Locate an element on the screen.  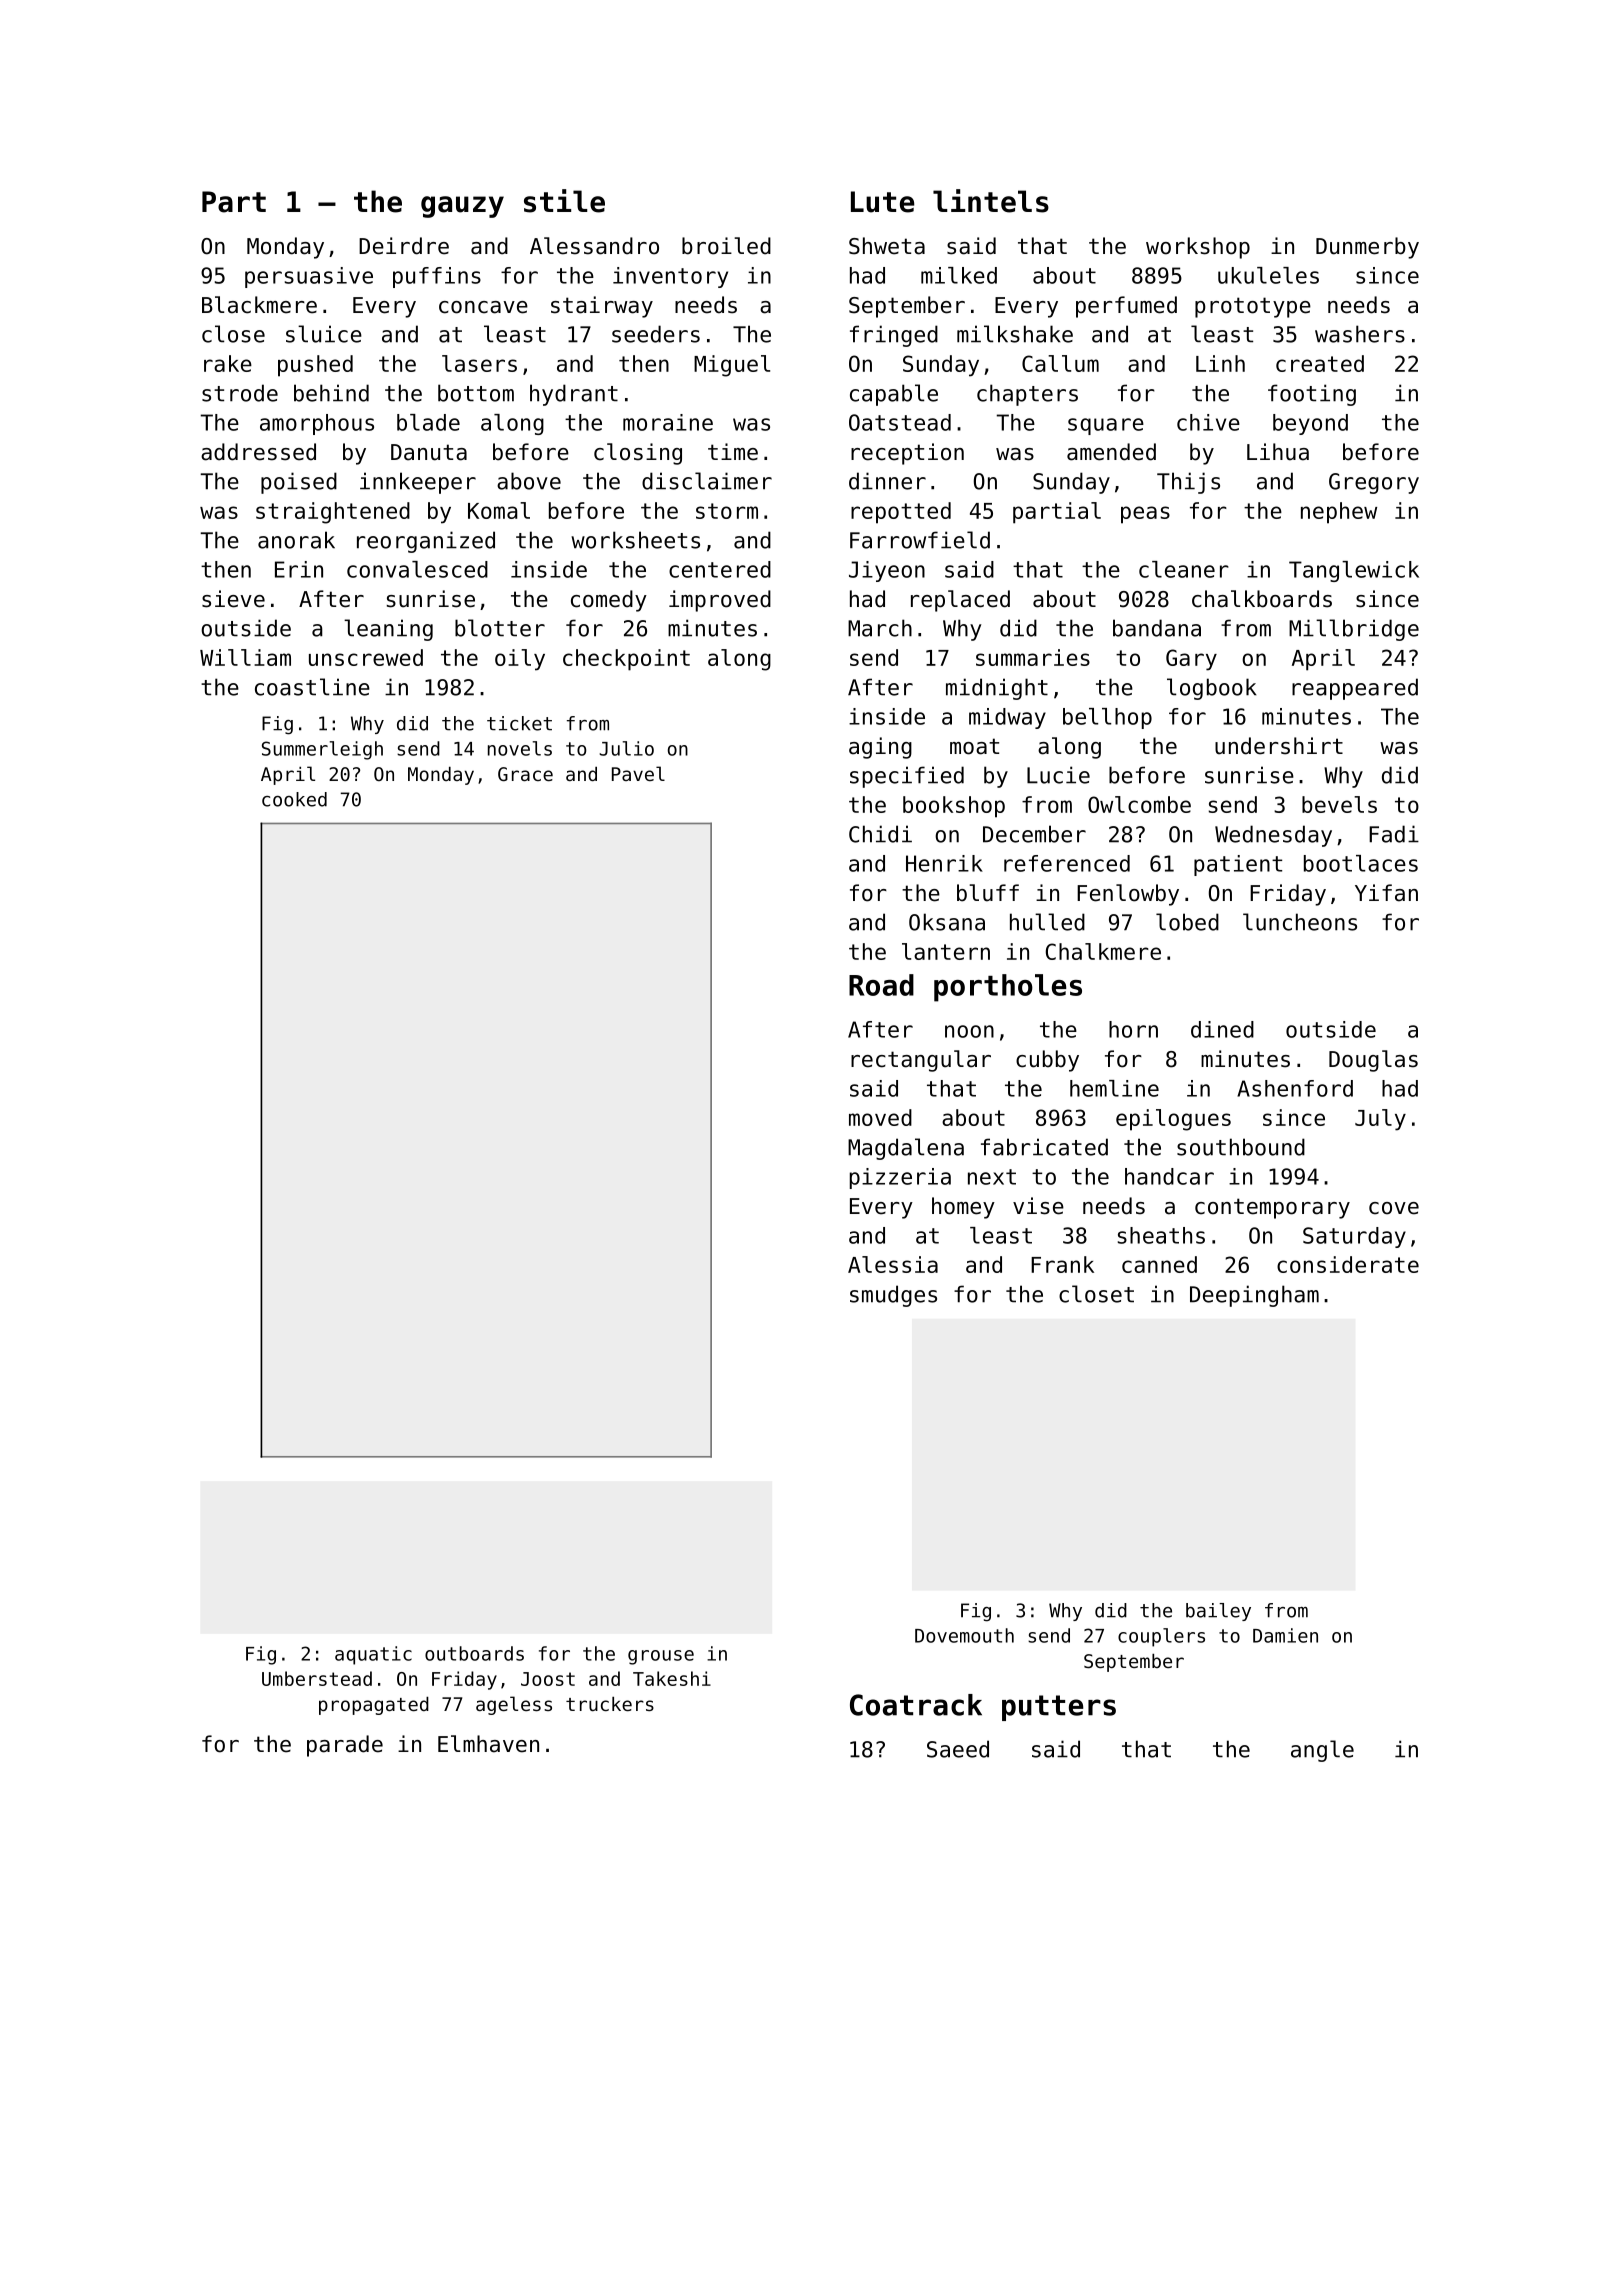
Grace is located at coordinates (525, 774).
